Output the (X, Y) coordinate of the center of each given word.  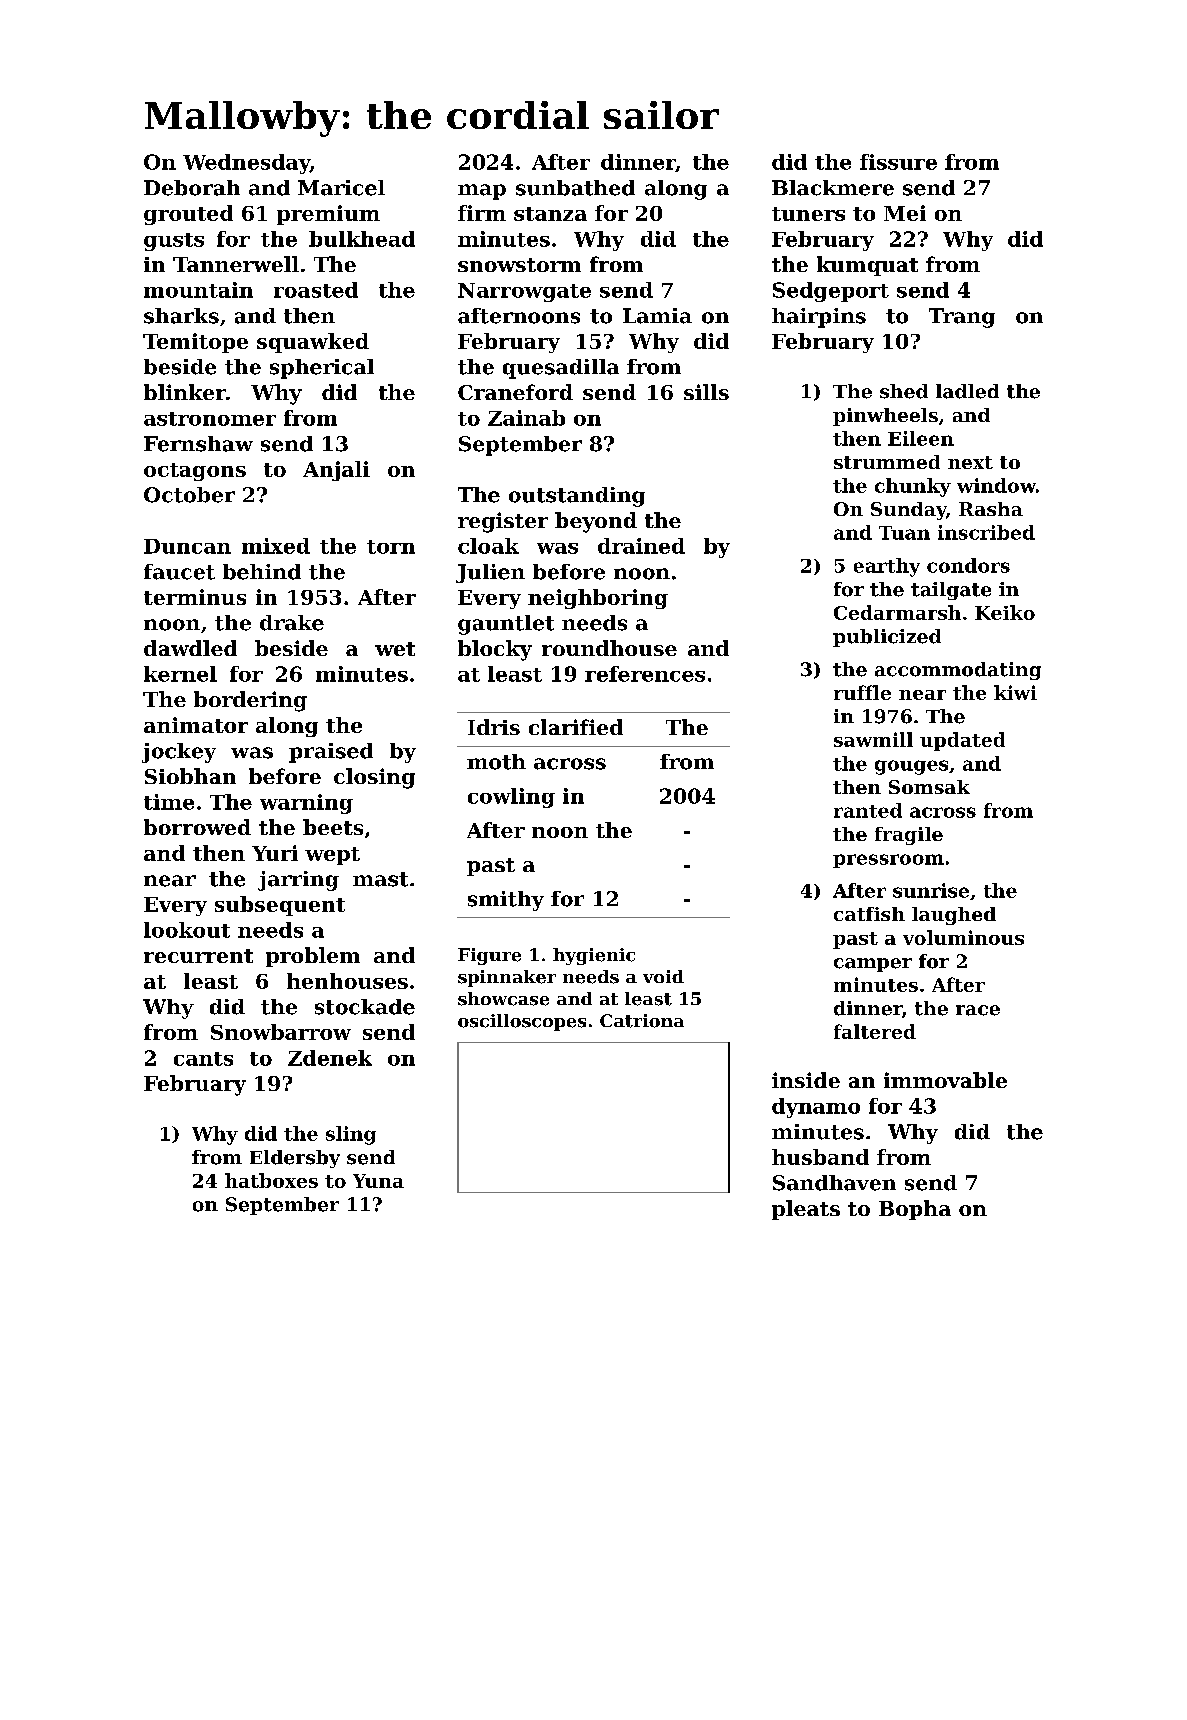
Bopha (915, 1210)
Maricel (341, 188)
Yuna (378, 1181)
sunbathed (575, 188)
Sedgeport (831, 292)
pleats (806, 1210)
